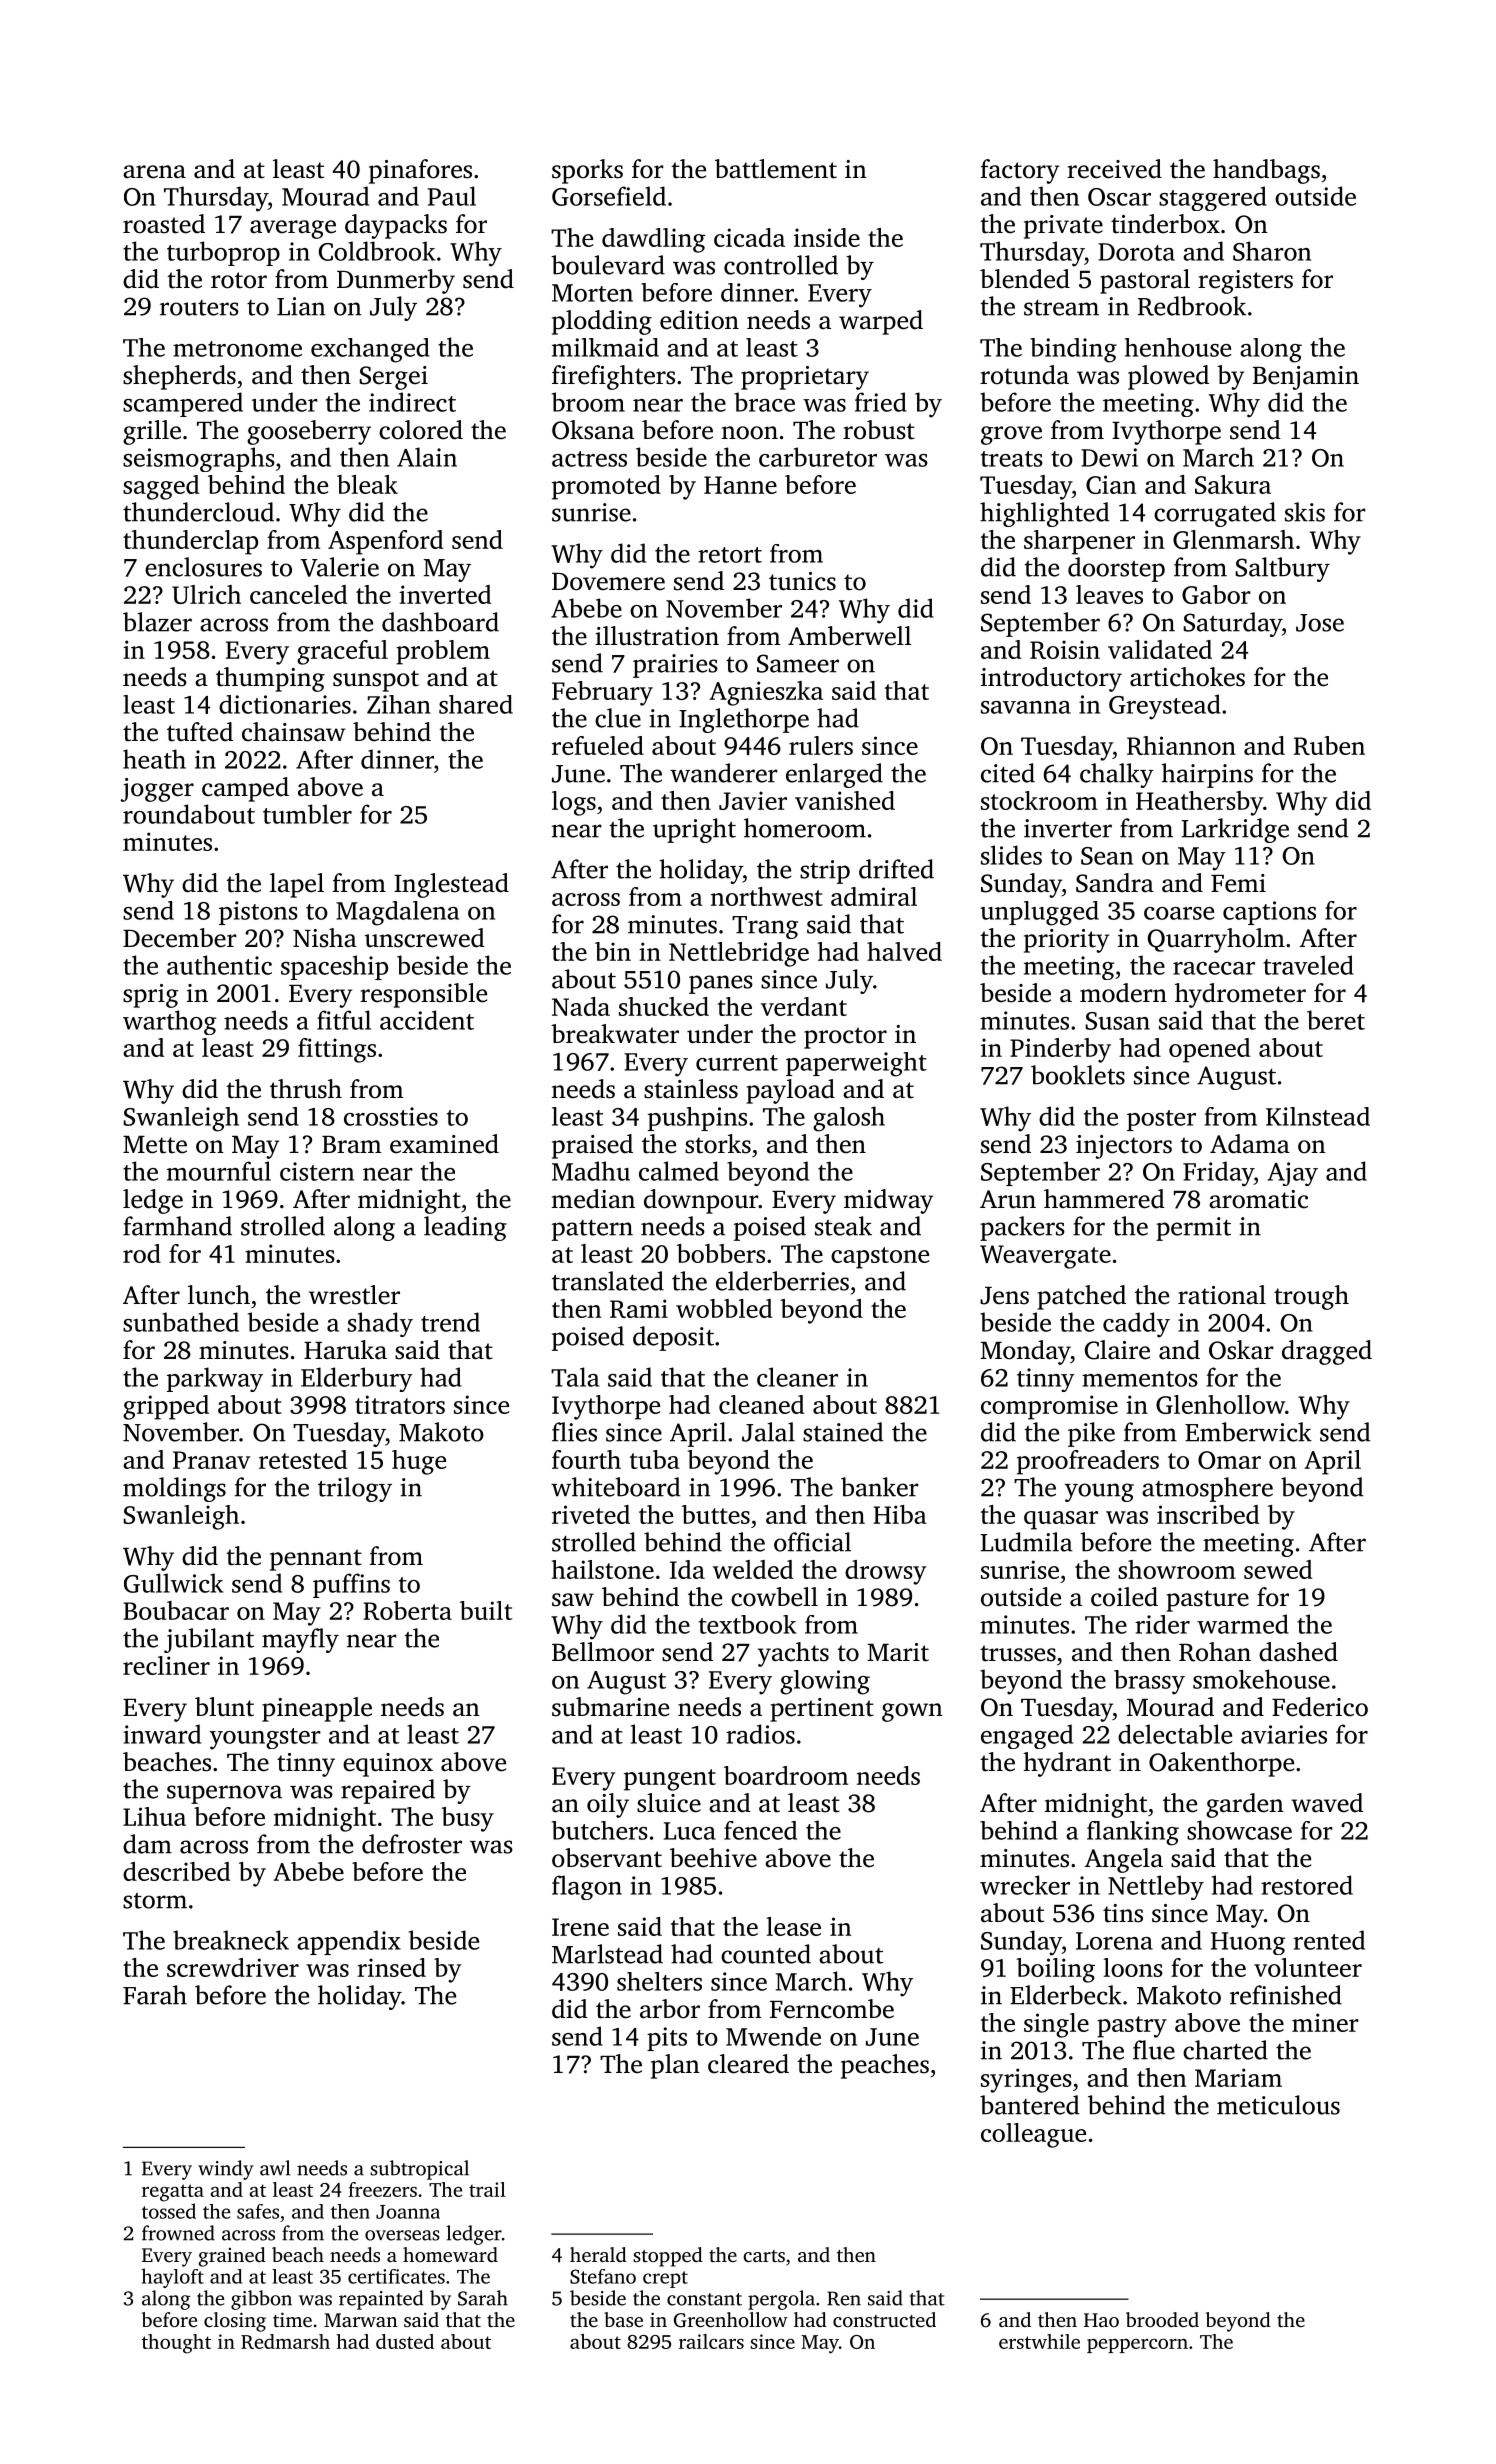 This image has height=2464, width=1496. I want to click on tumbler, so click(307, 814).
